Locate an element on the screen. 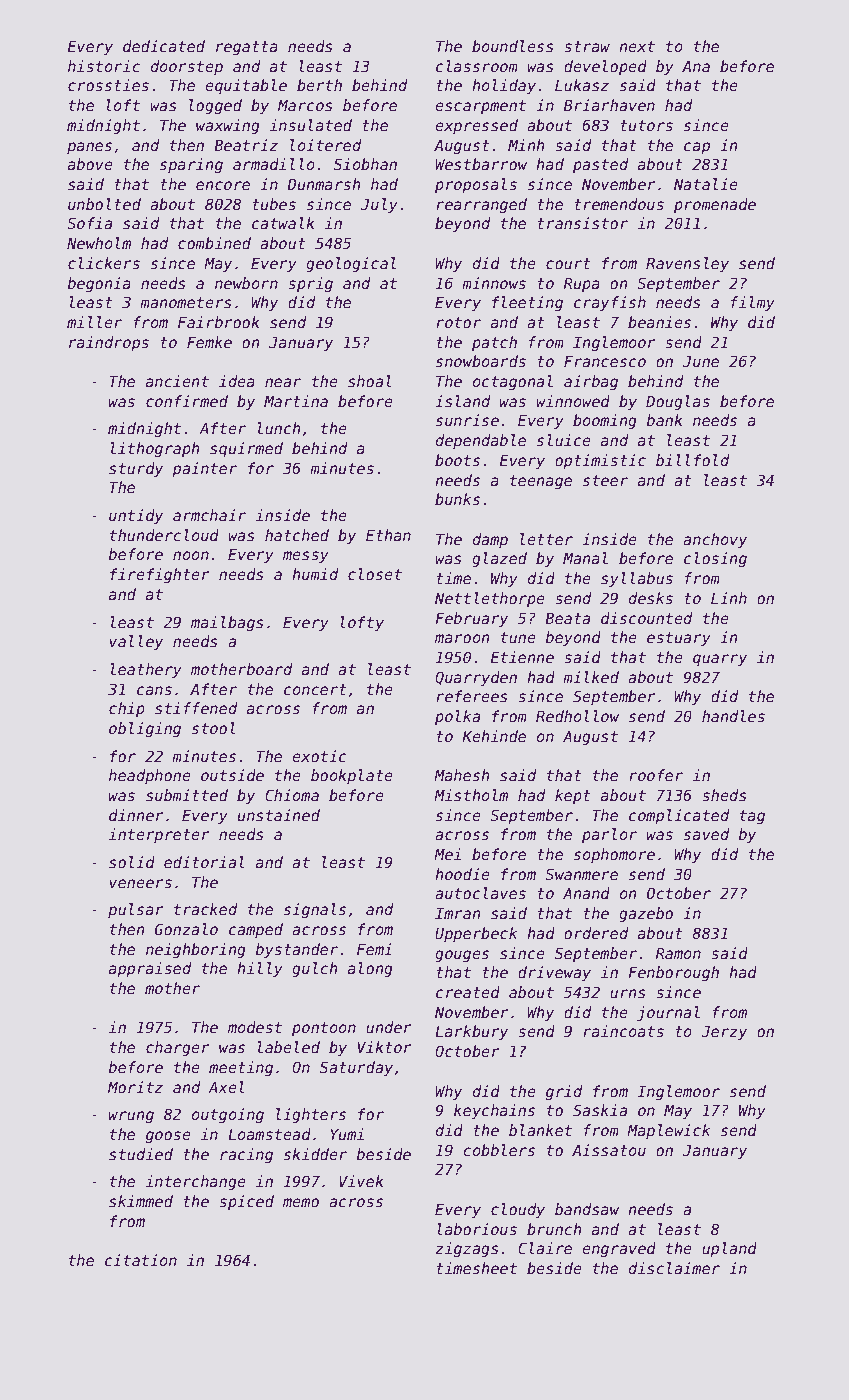  bookplate is located at coordinates (352, 776).
